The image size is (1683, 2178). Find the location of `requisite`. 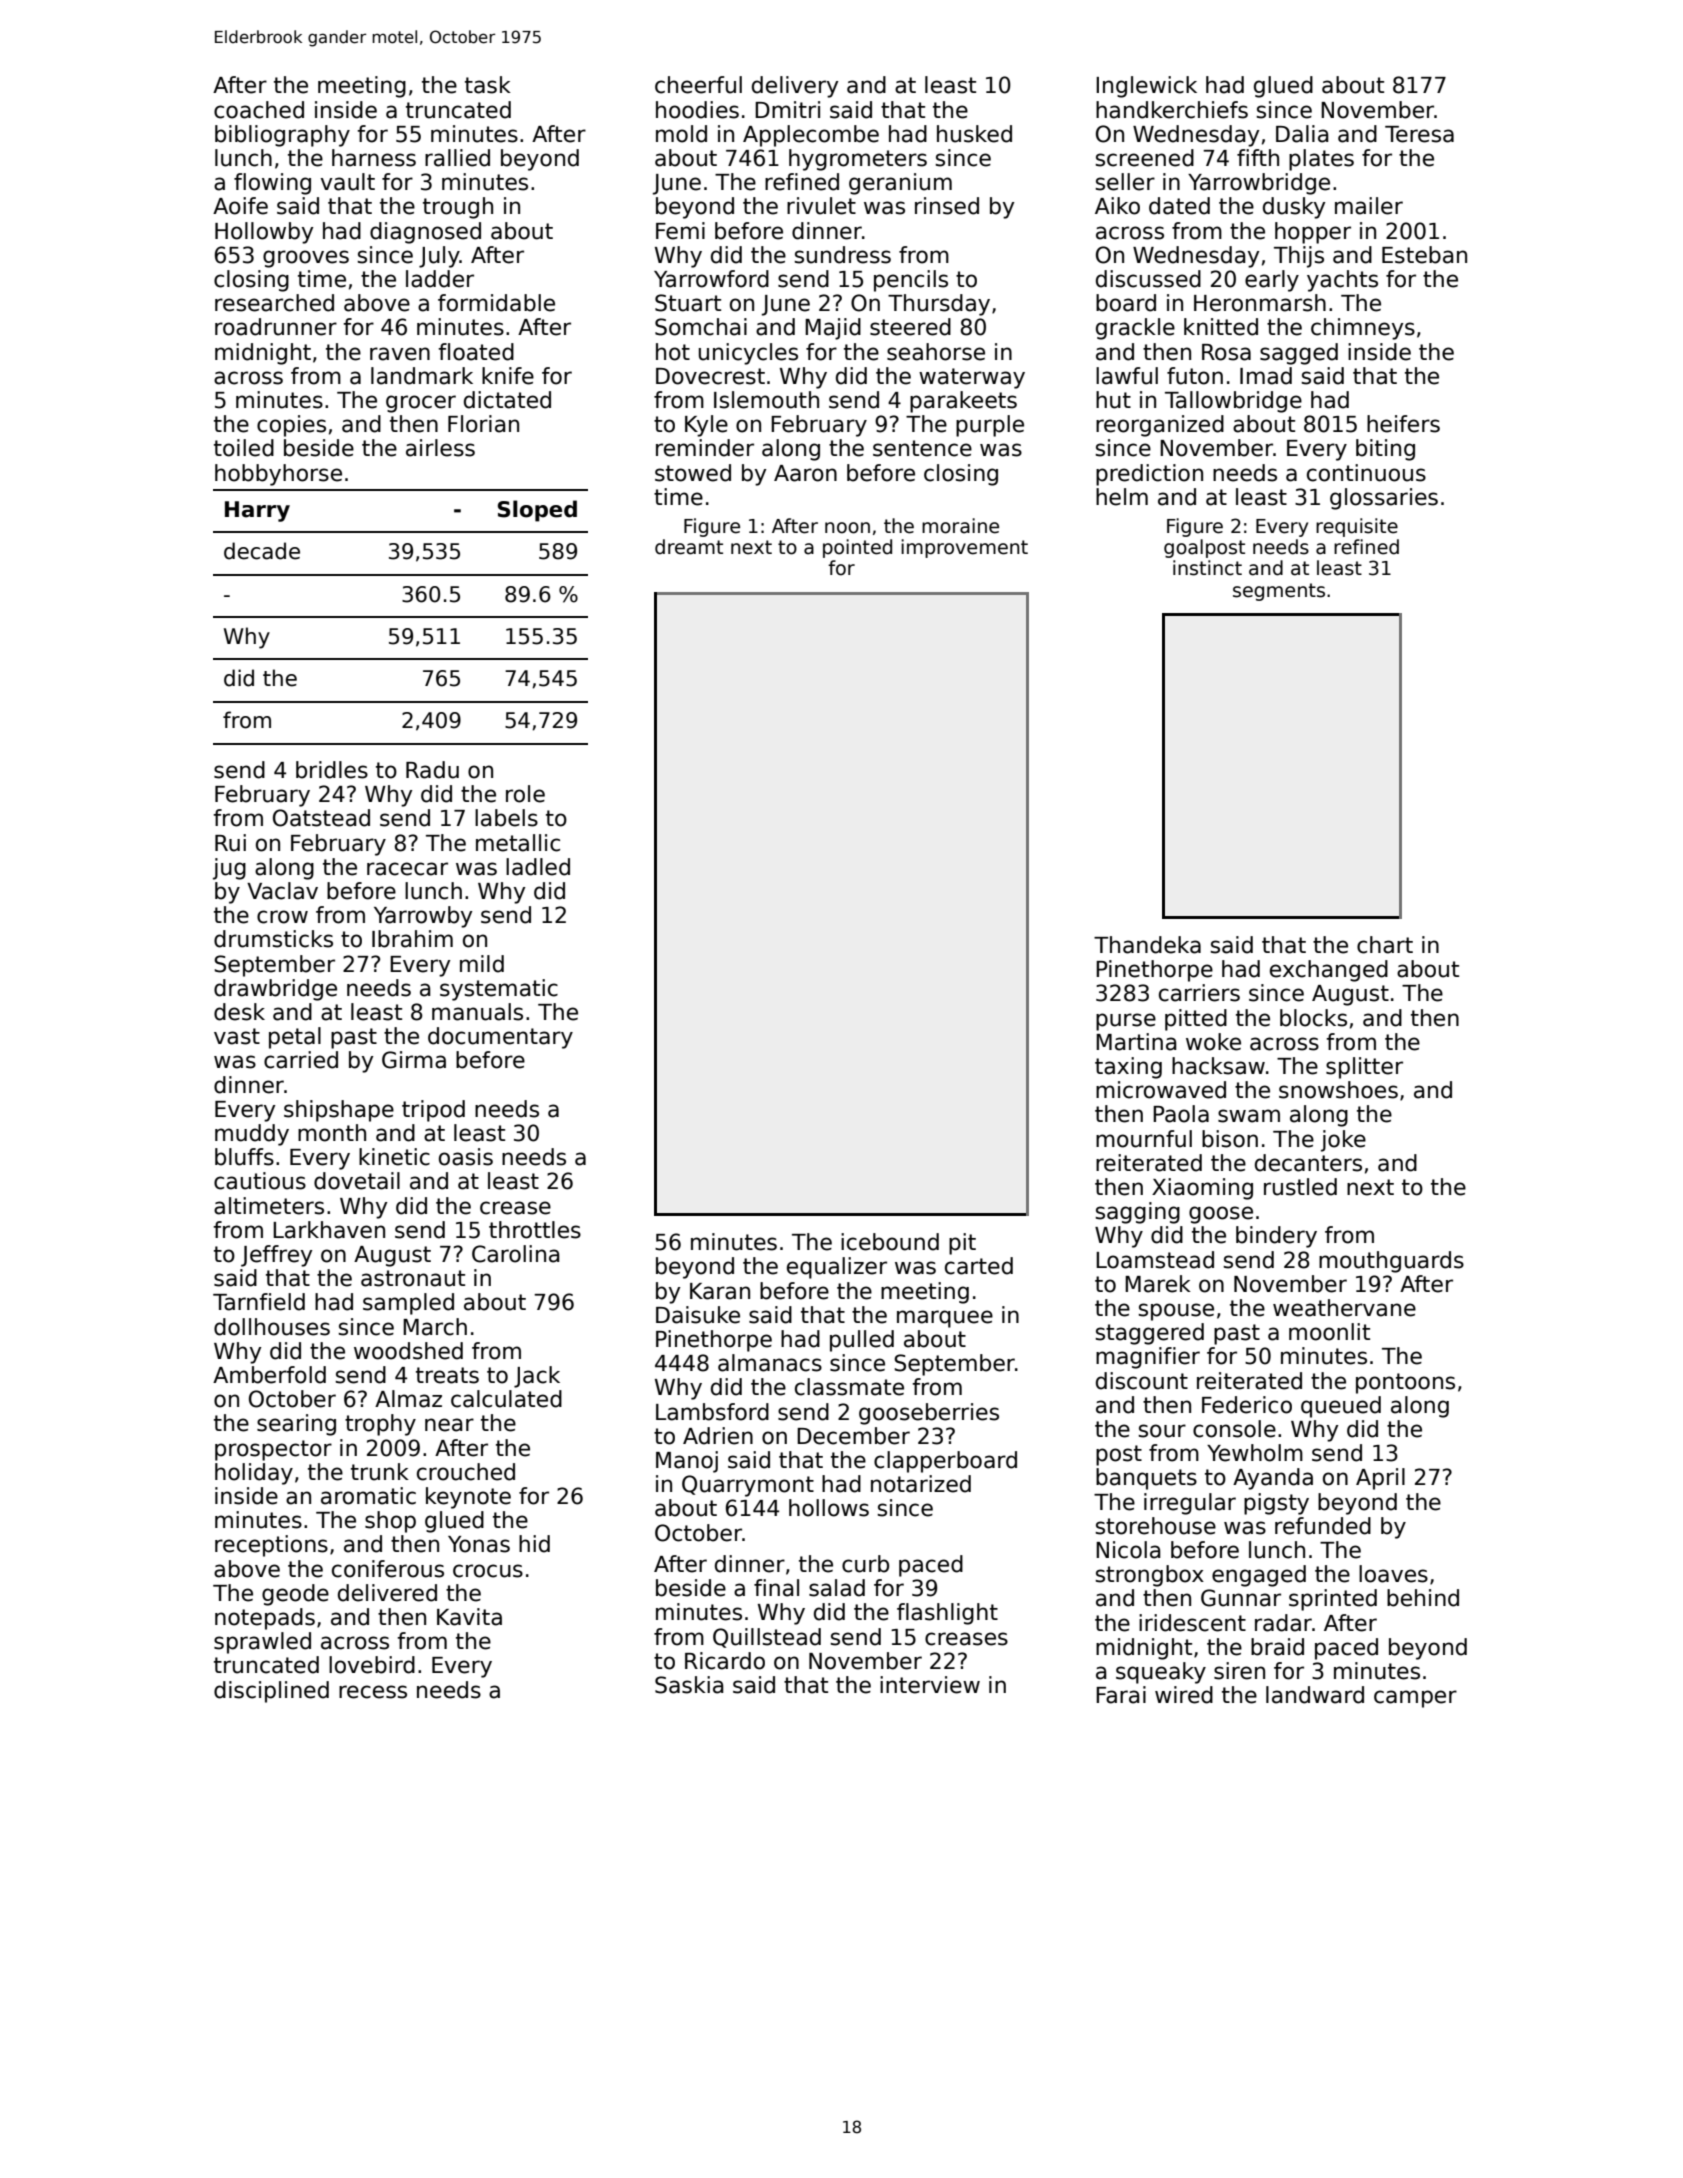

requisite is located at coordinates (1357, 527).
